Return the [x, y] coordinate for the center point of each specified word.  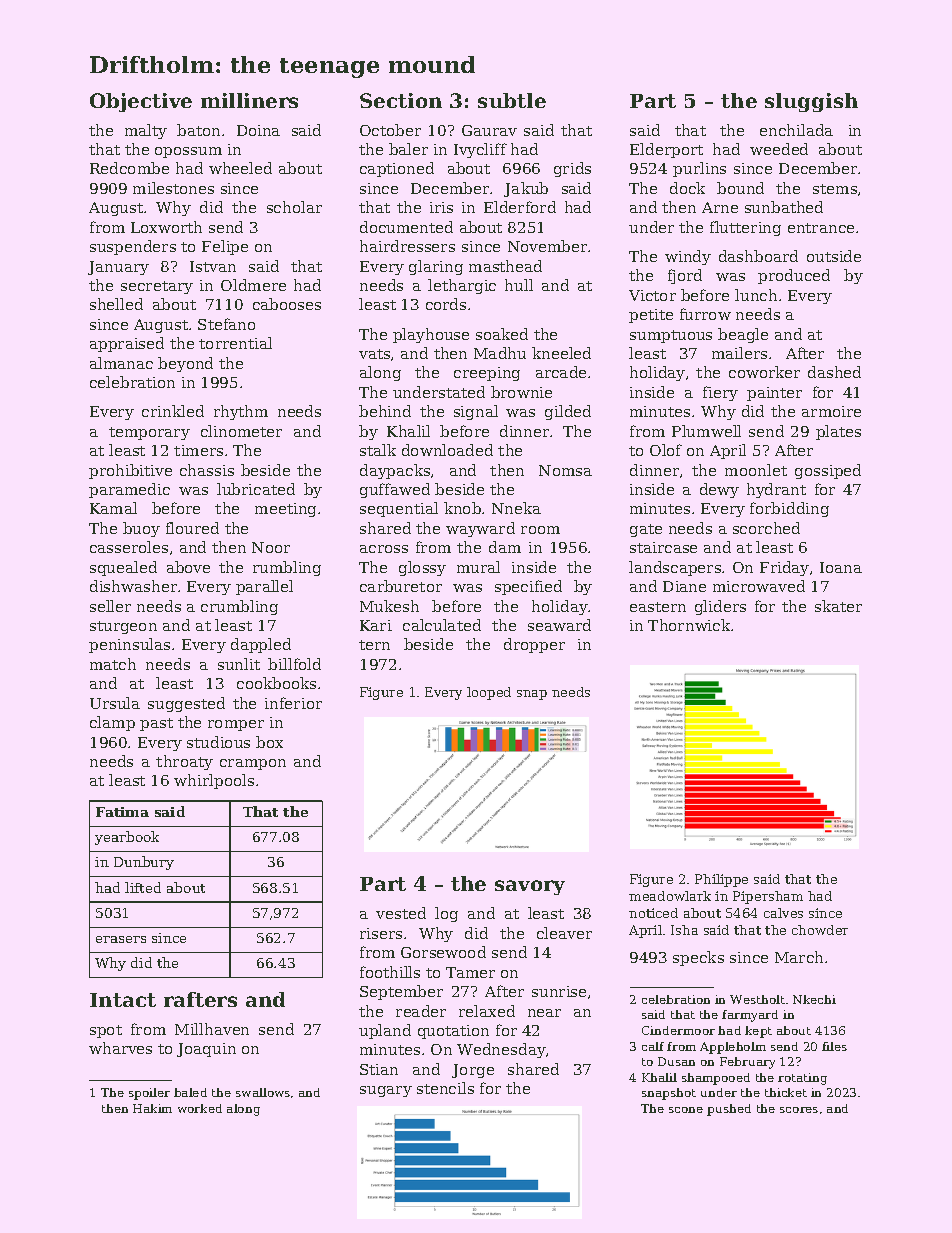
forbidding [789, 509]
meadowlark [670, 896]
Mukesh [389, 606]
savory [530, 887]
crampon [253, 764]
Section [401, 100]
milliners [249, 100]
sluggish [811, 102]
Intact [123, 1000]
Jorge [473, 1071]
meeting [285, 510]
